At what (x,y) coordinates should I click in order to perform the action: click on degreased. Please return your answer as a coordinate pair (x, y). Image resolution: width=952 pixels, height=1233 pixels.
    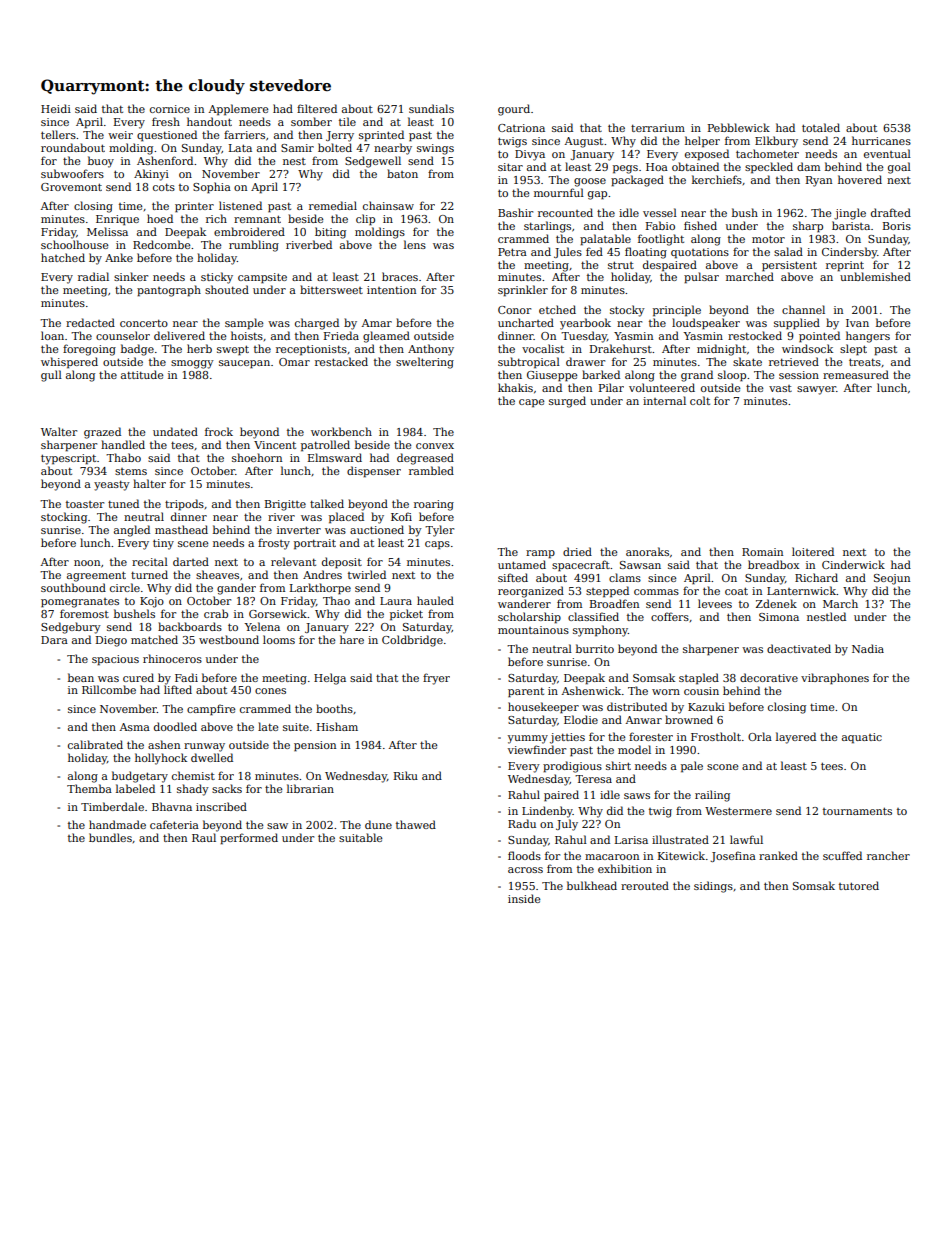
    Looking at the image, I should click on (425, 459).
